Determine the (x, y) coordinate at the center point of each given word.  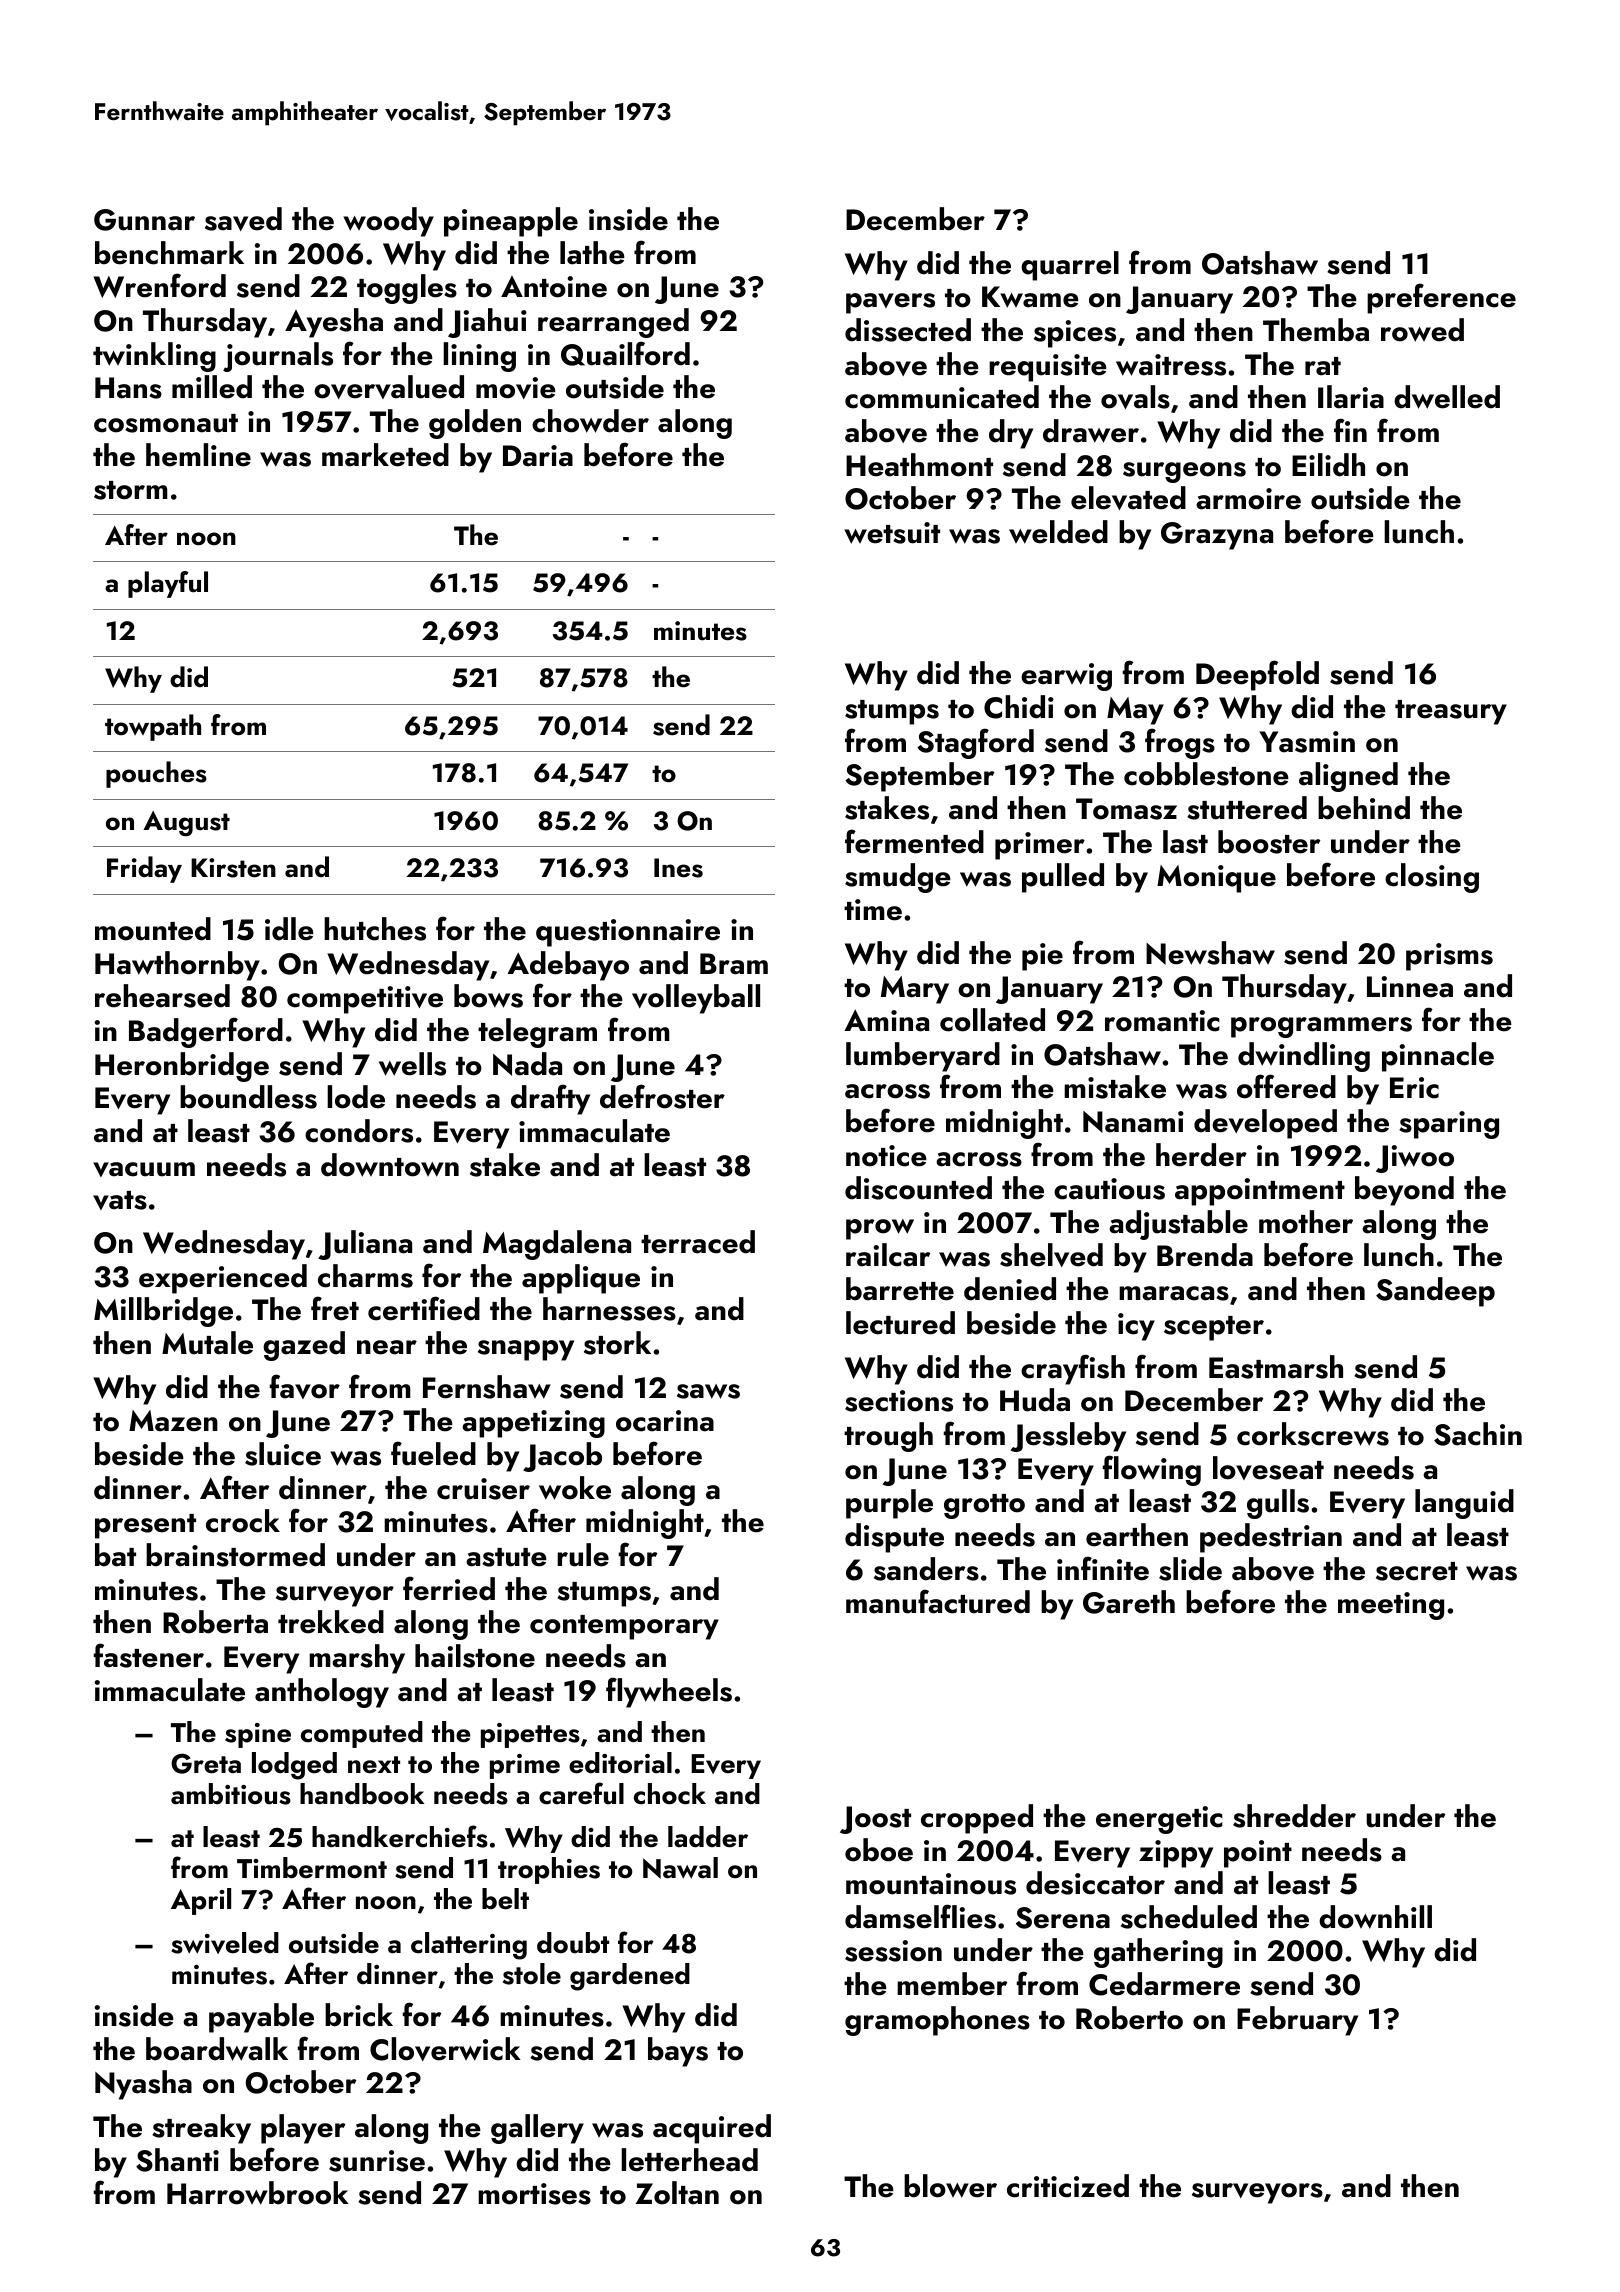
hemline (198, 455)
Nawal (680, 1868)
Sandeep (1435, 1292)
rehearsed (162, 996)
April (201, 1901)
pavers (890, 303)
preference (1441, 298)
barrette (900, 1289)
